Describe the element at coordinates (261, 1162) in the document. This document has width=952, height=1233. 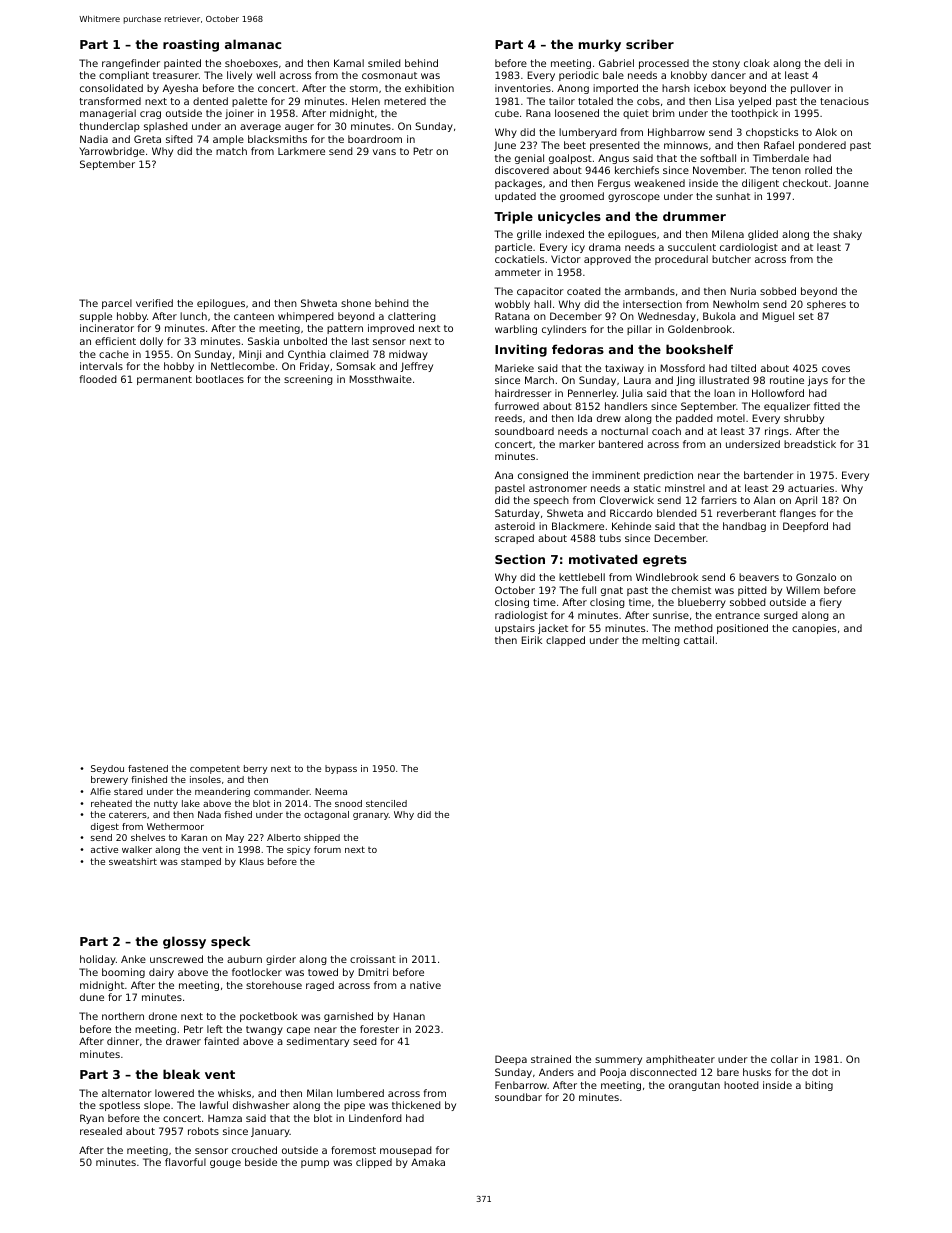
I see `beside` at that location.
